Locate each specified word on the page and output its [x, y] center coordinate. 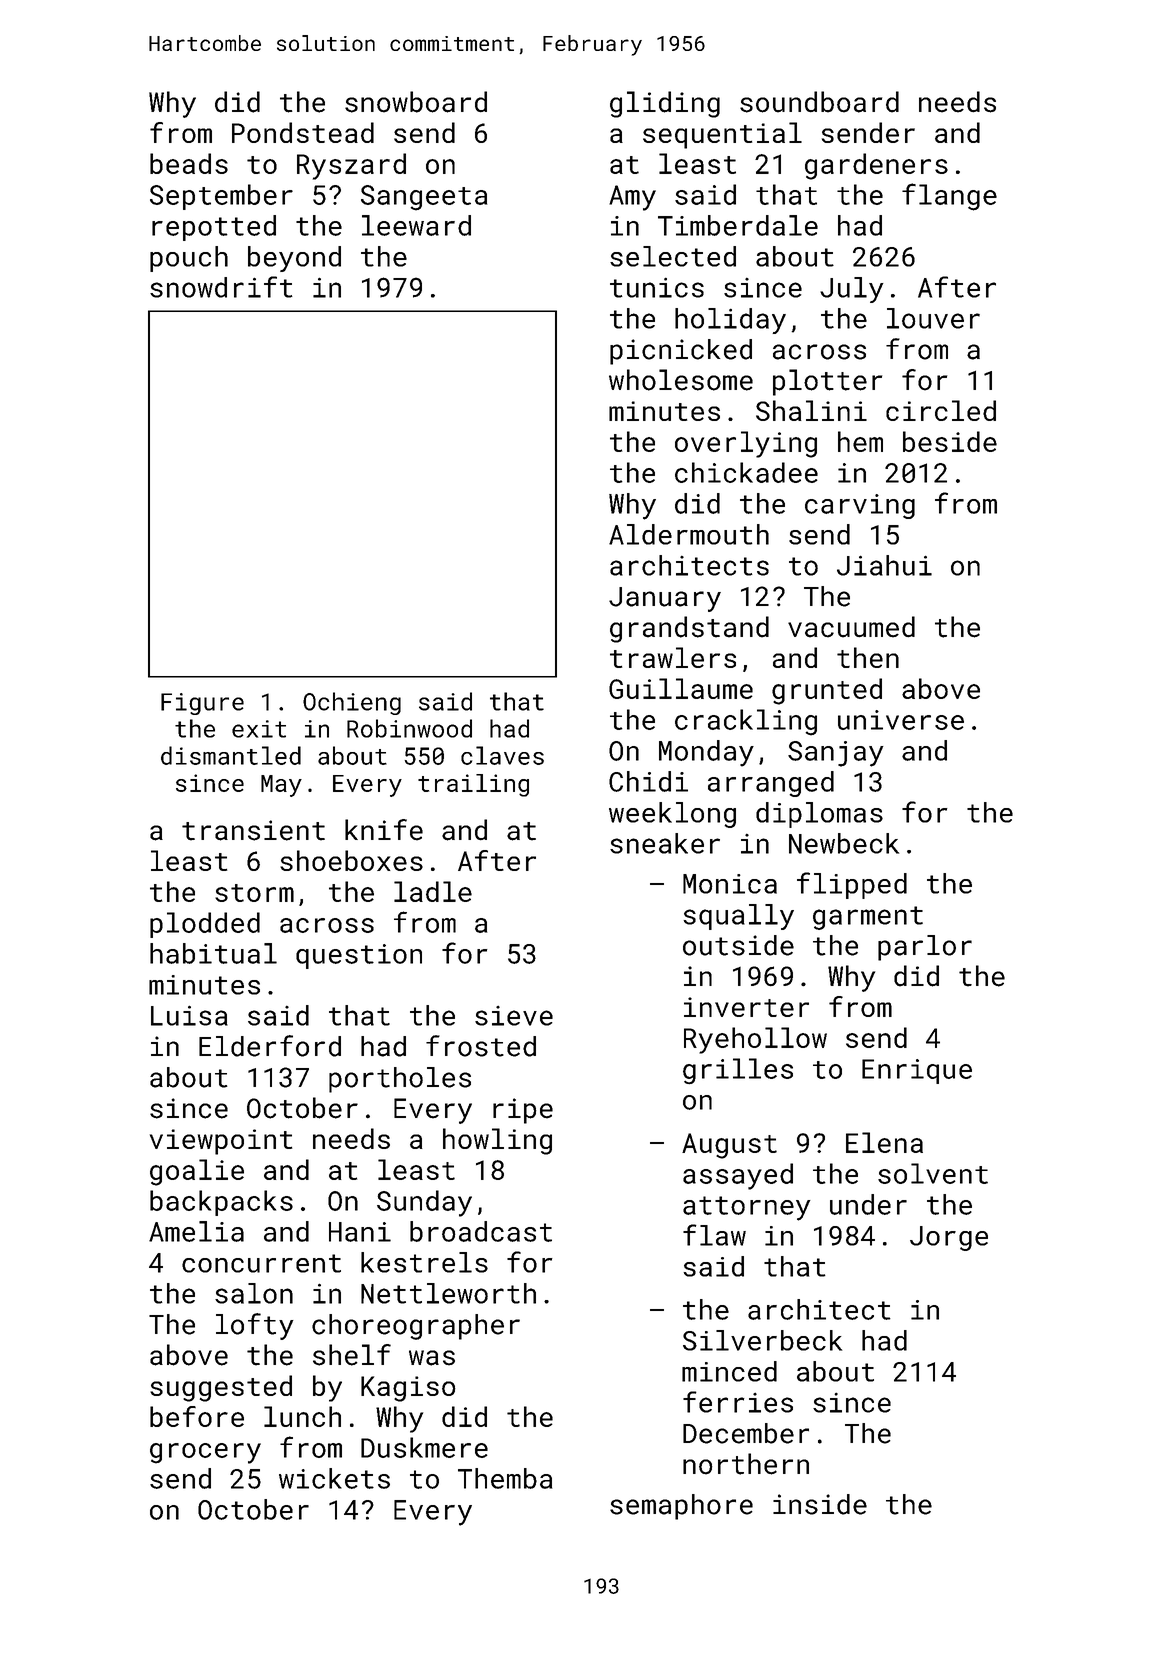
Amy [632, 198]
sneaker [665, 843]
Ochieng [352, 703]
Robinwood [409, 728]
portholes [400, 1080]
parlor [925, 948]
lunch [302, 1416]
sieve [514, 1016]
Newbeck [844, 843]
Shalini [811, 410]
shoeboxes [351, 860]
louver [933, 318]
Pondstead [303, 132]
